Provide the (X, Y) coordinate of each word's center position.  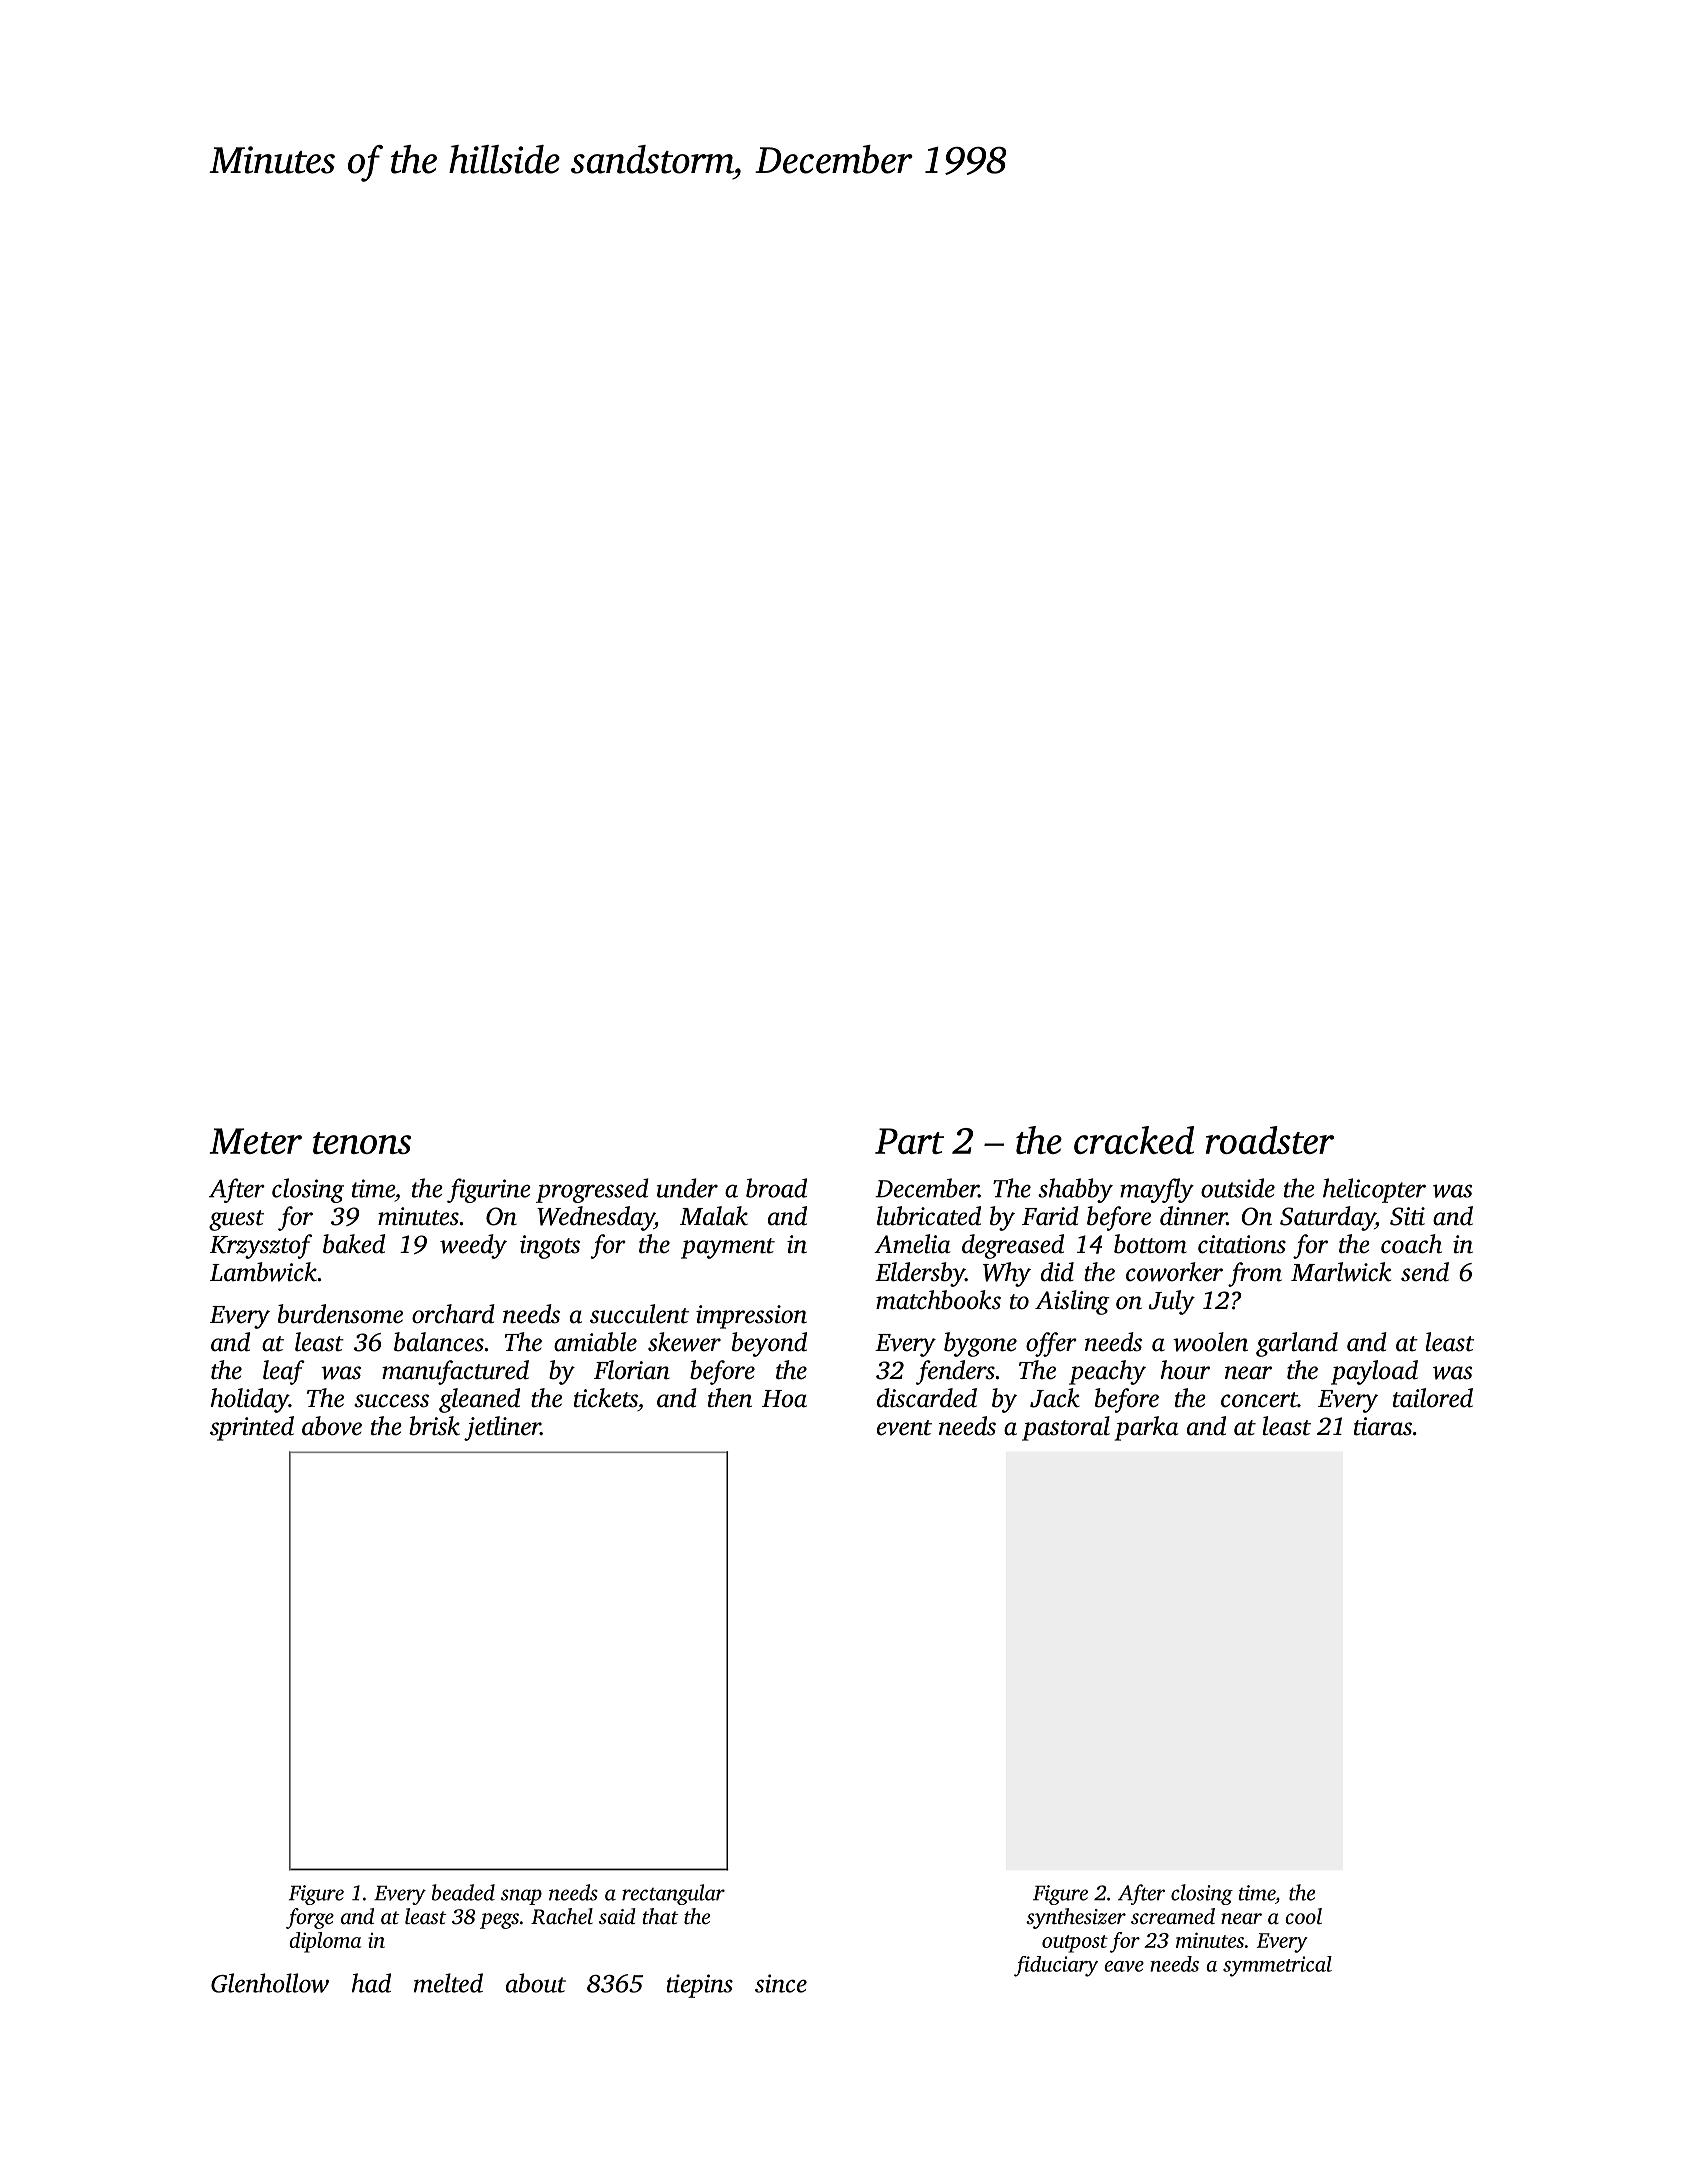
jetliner (502, 1428)
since (781, 1983)
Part (909, 1141)
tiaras (1383, 1426)
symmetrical (1277, 1966)
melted (448, 1983)
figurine (489, 1190)
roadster (1270, 1140)
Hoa (784, 1399)
